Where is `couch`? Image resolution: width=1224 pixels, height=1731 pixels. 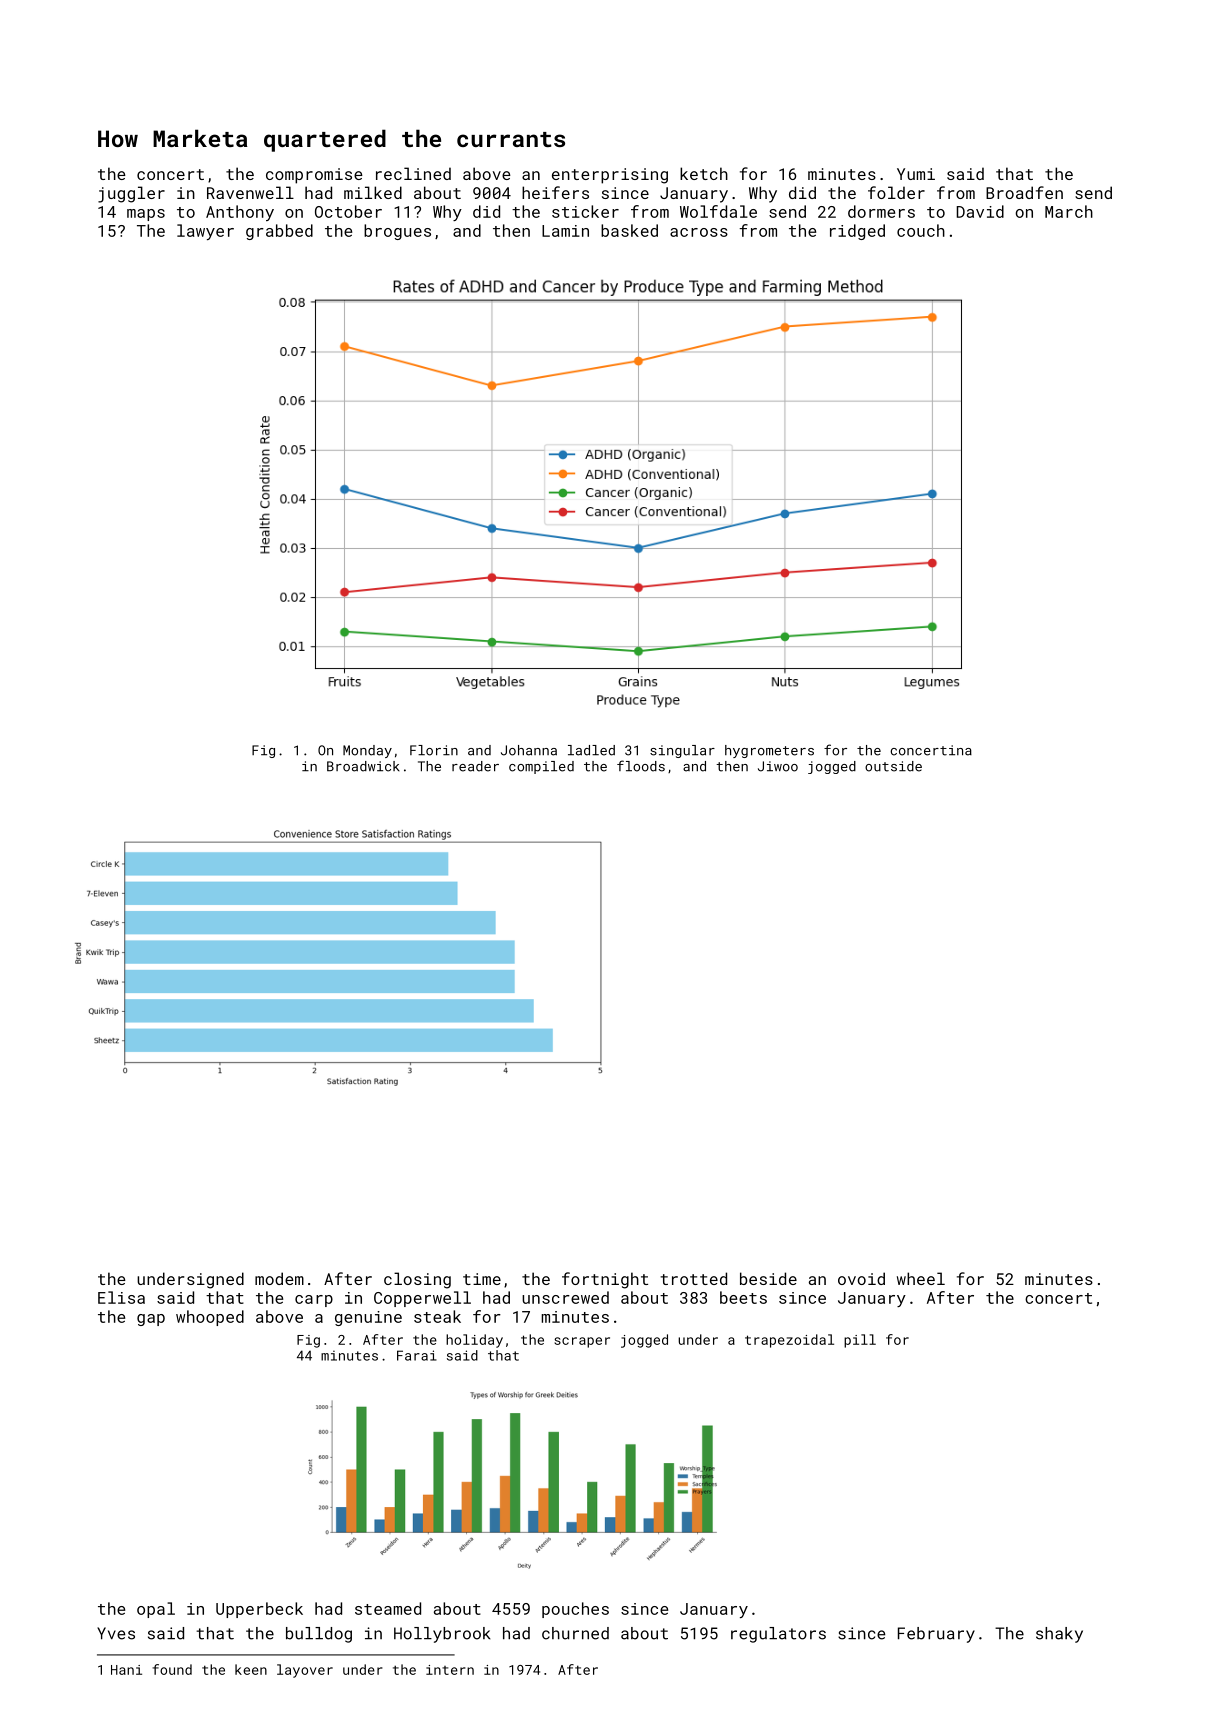
couch is located at coordinates (921, 230).
